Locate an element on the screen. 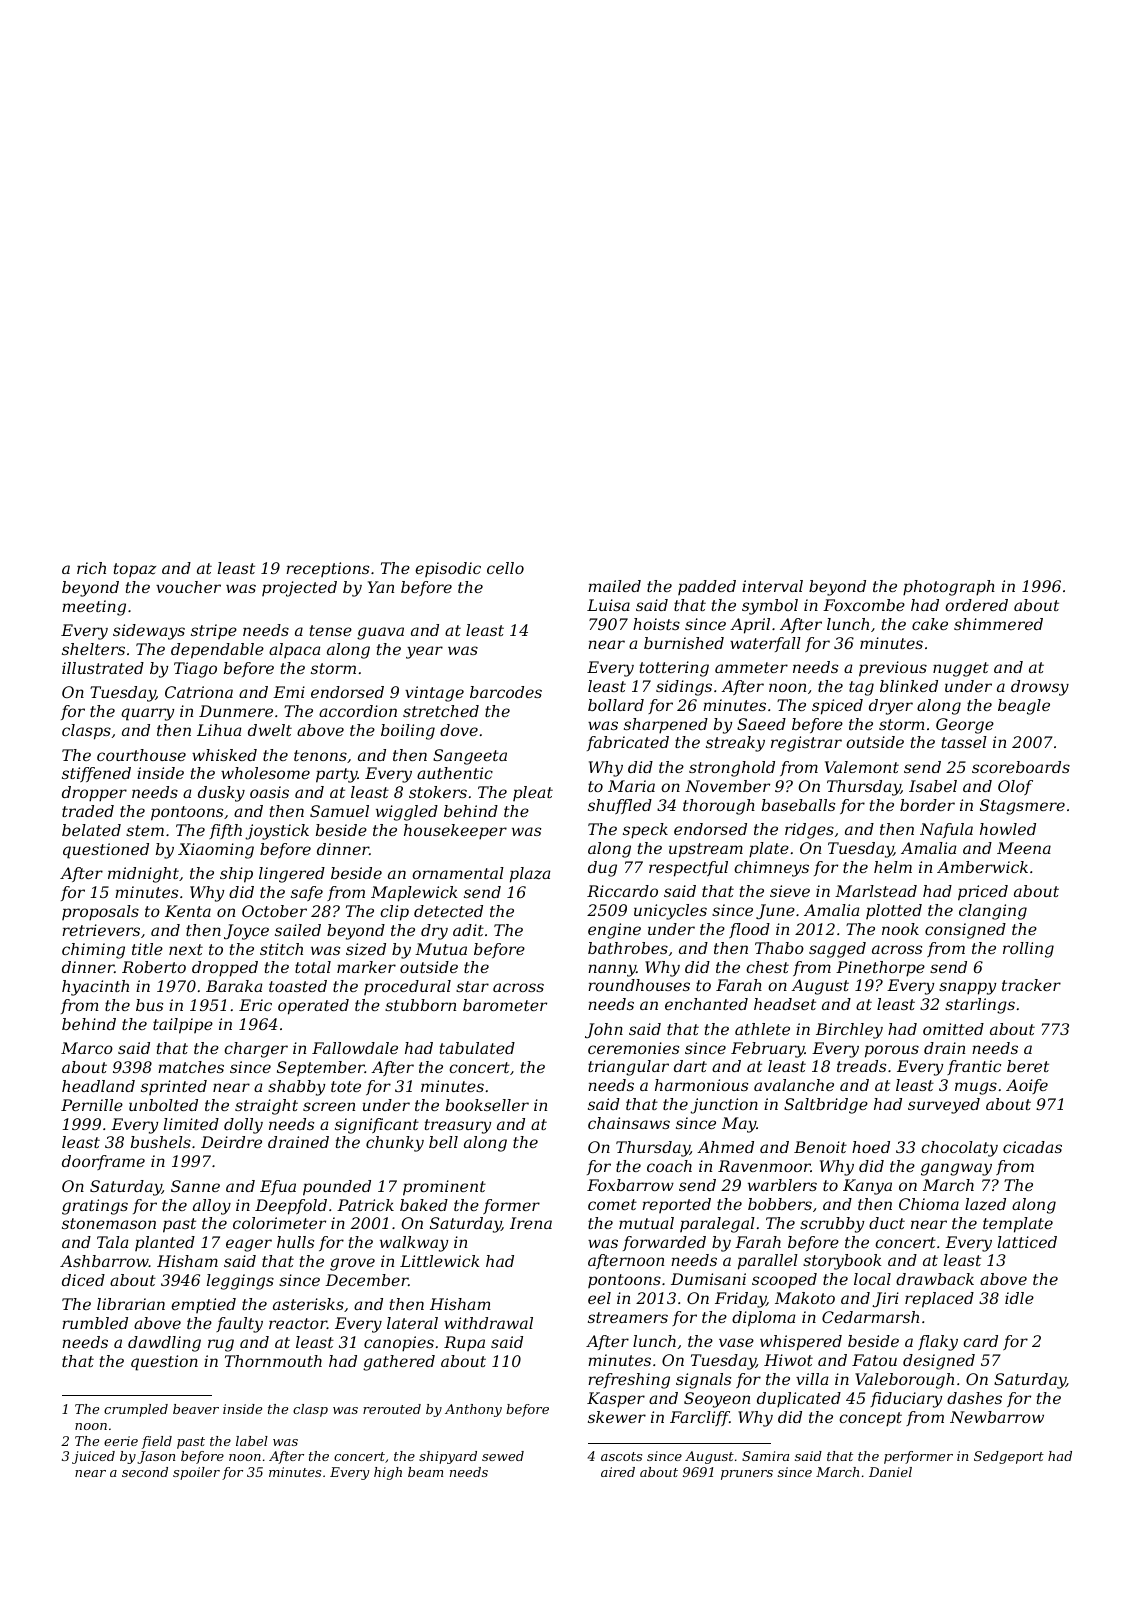 The image size is (1142, 1615). second is located at coordinates (145, 1472).
